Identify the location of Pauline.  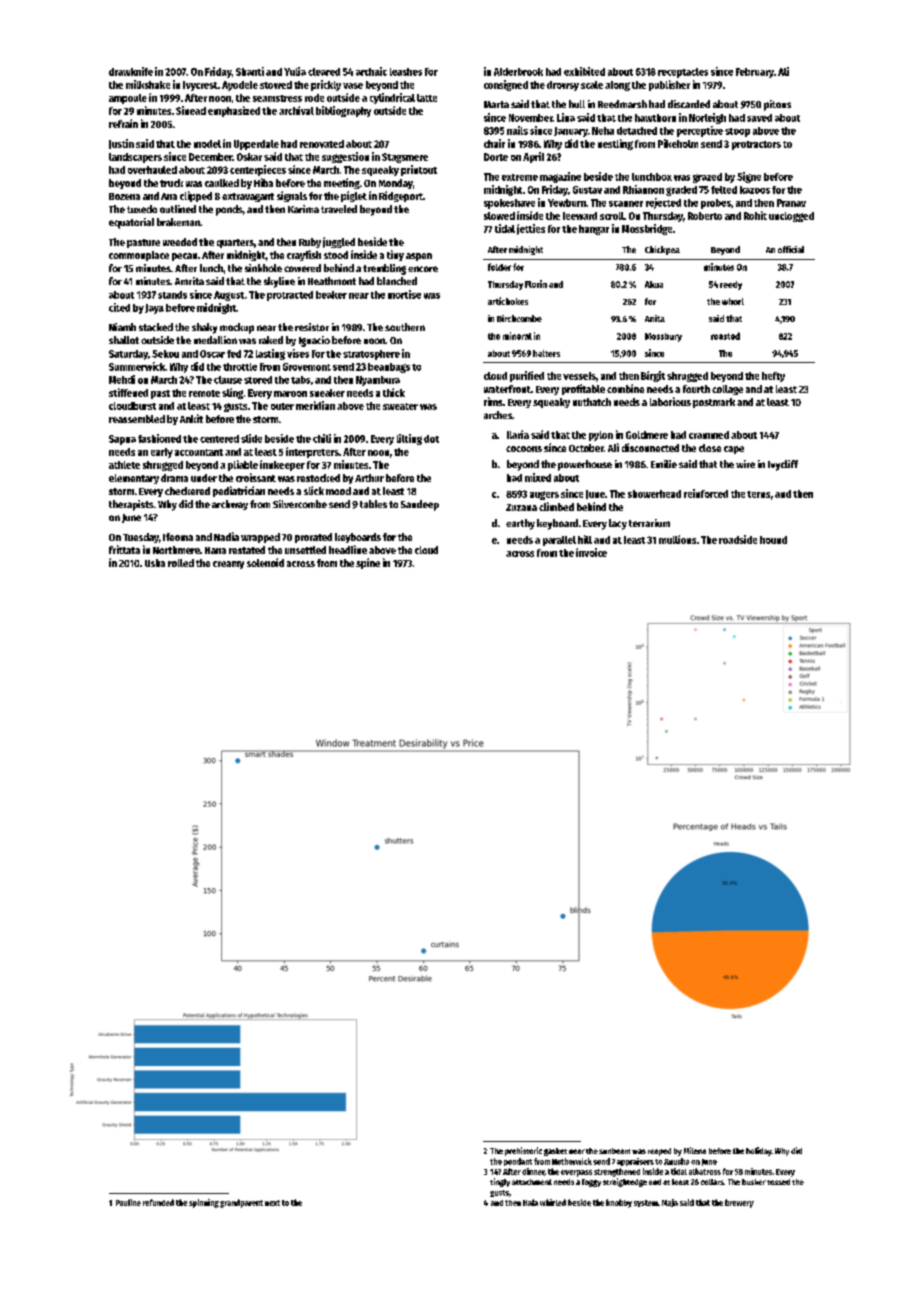
(128, 1202).
